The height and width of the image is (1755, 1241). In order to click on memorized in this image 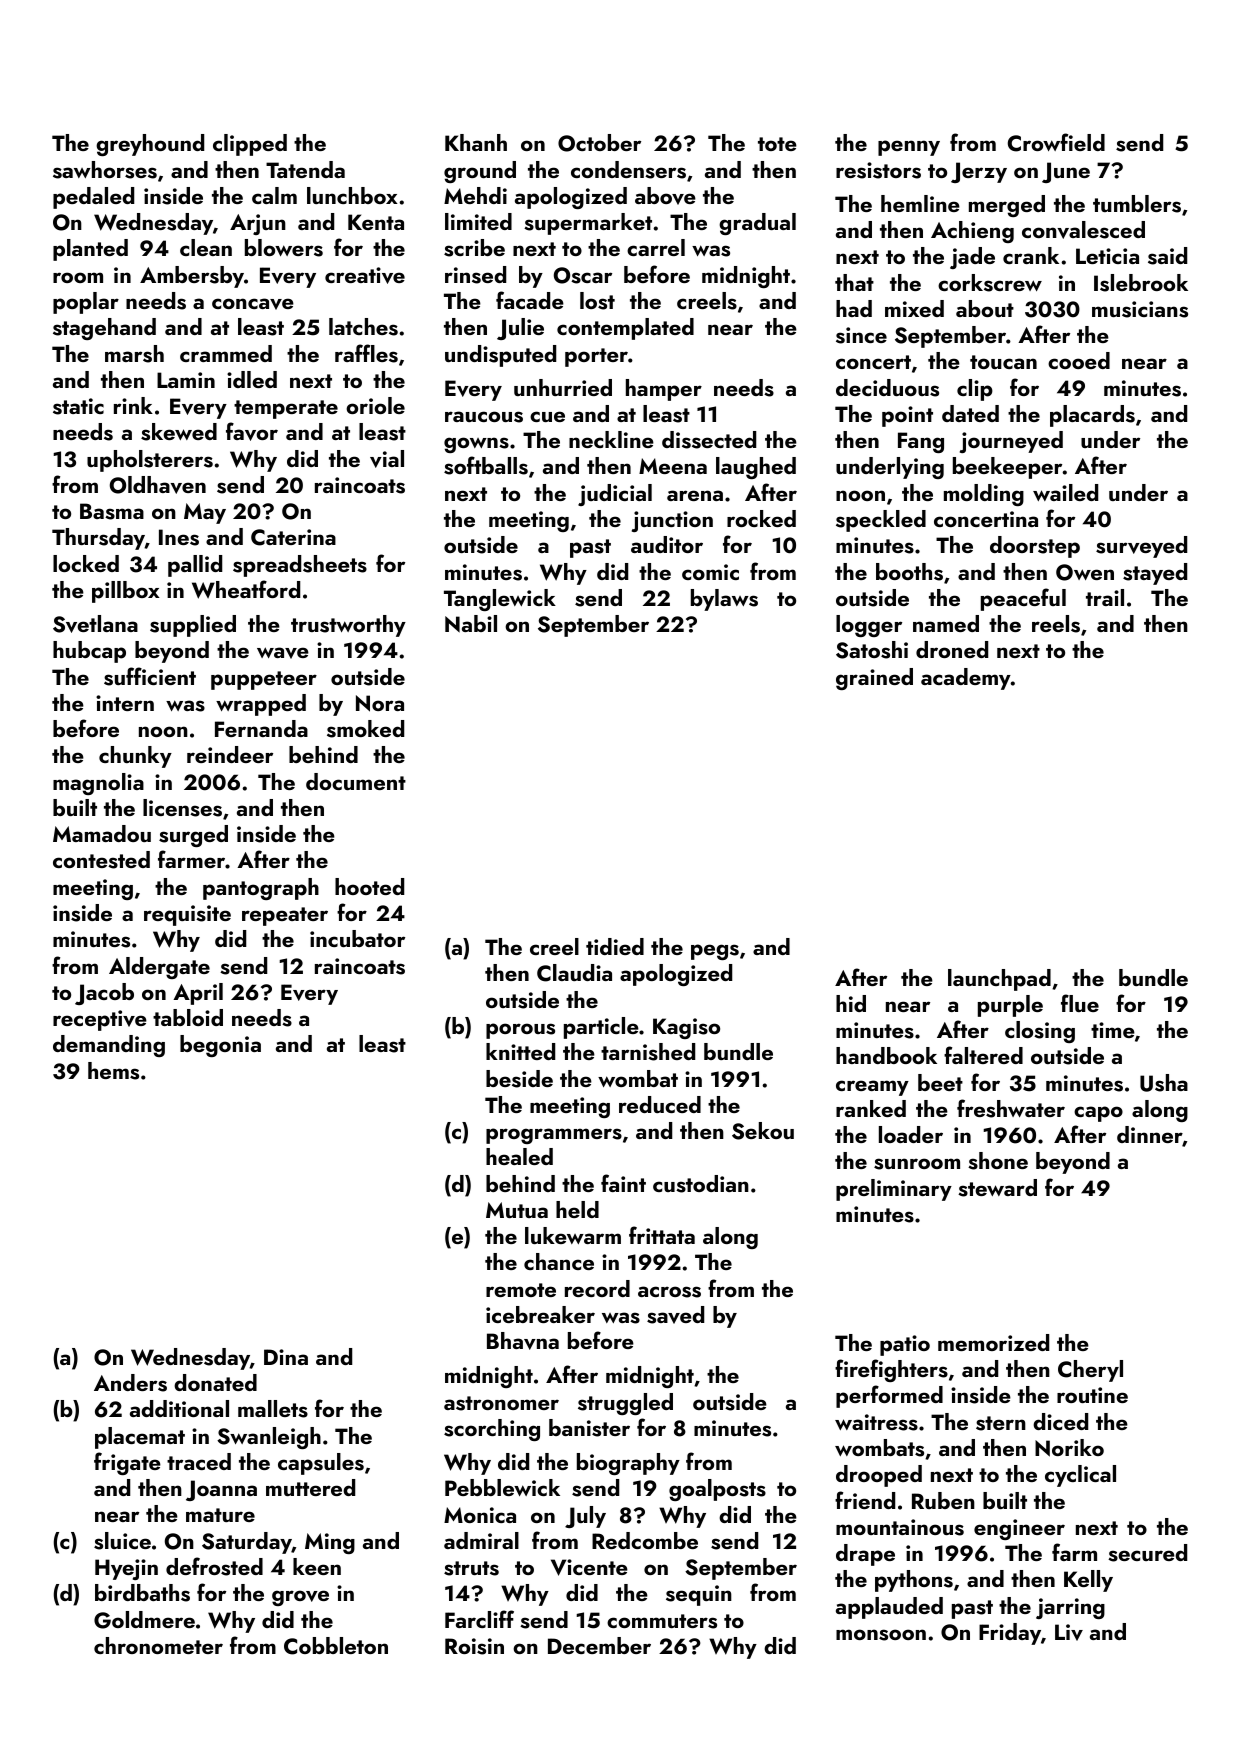, I will do `click(993, 1342)`.
